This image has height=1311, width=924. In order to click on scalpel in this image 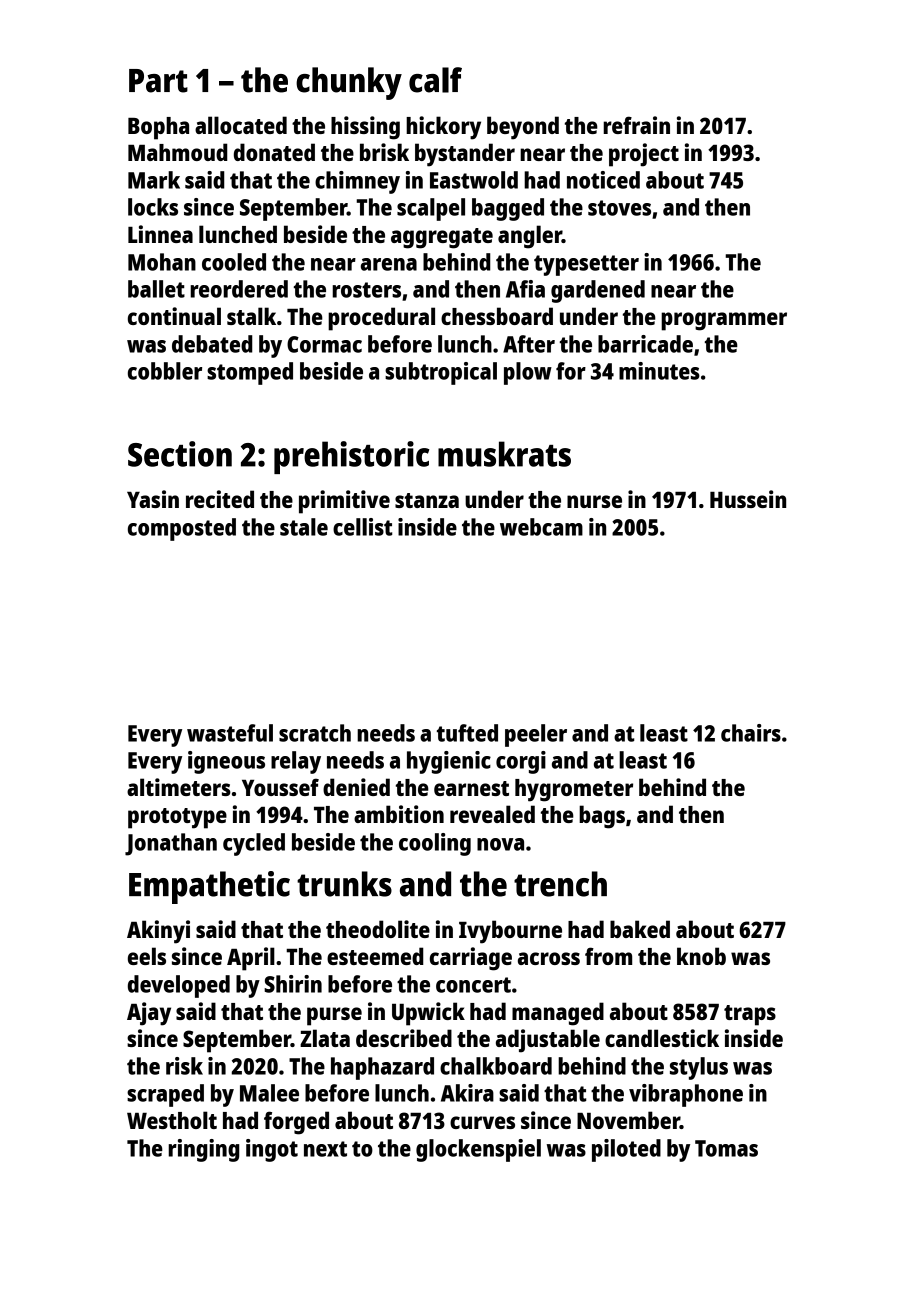, I will do `click(431, 209)`.
